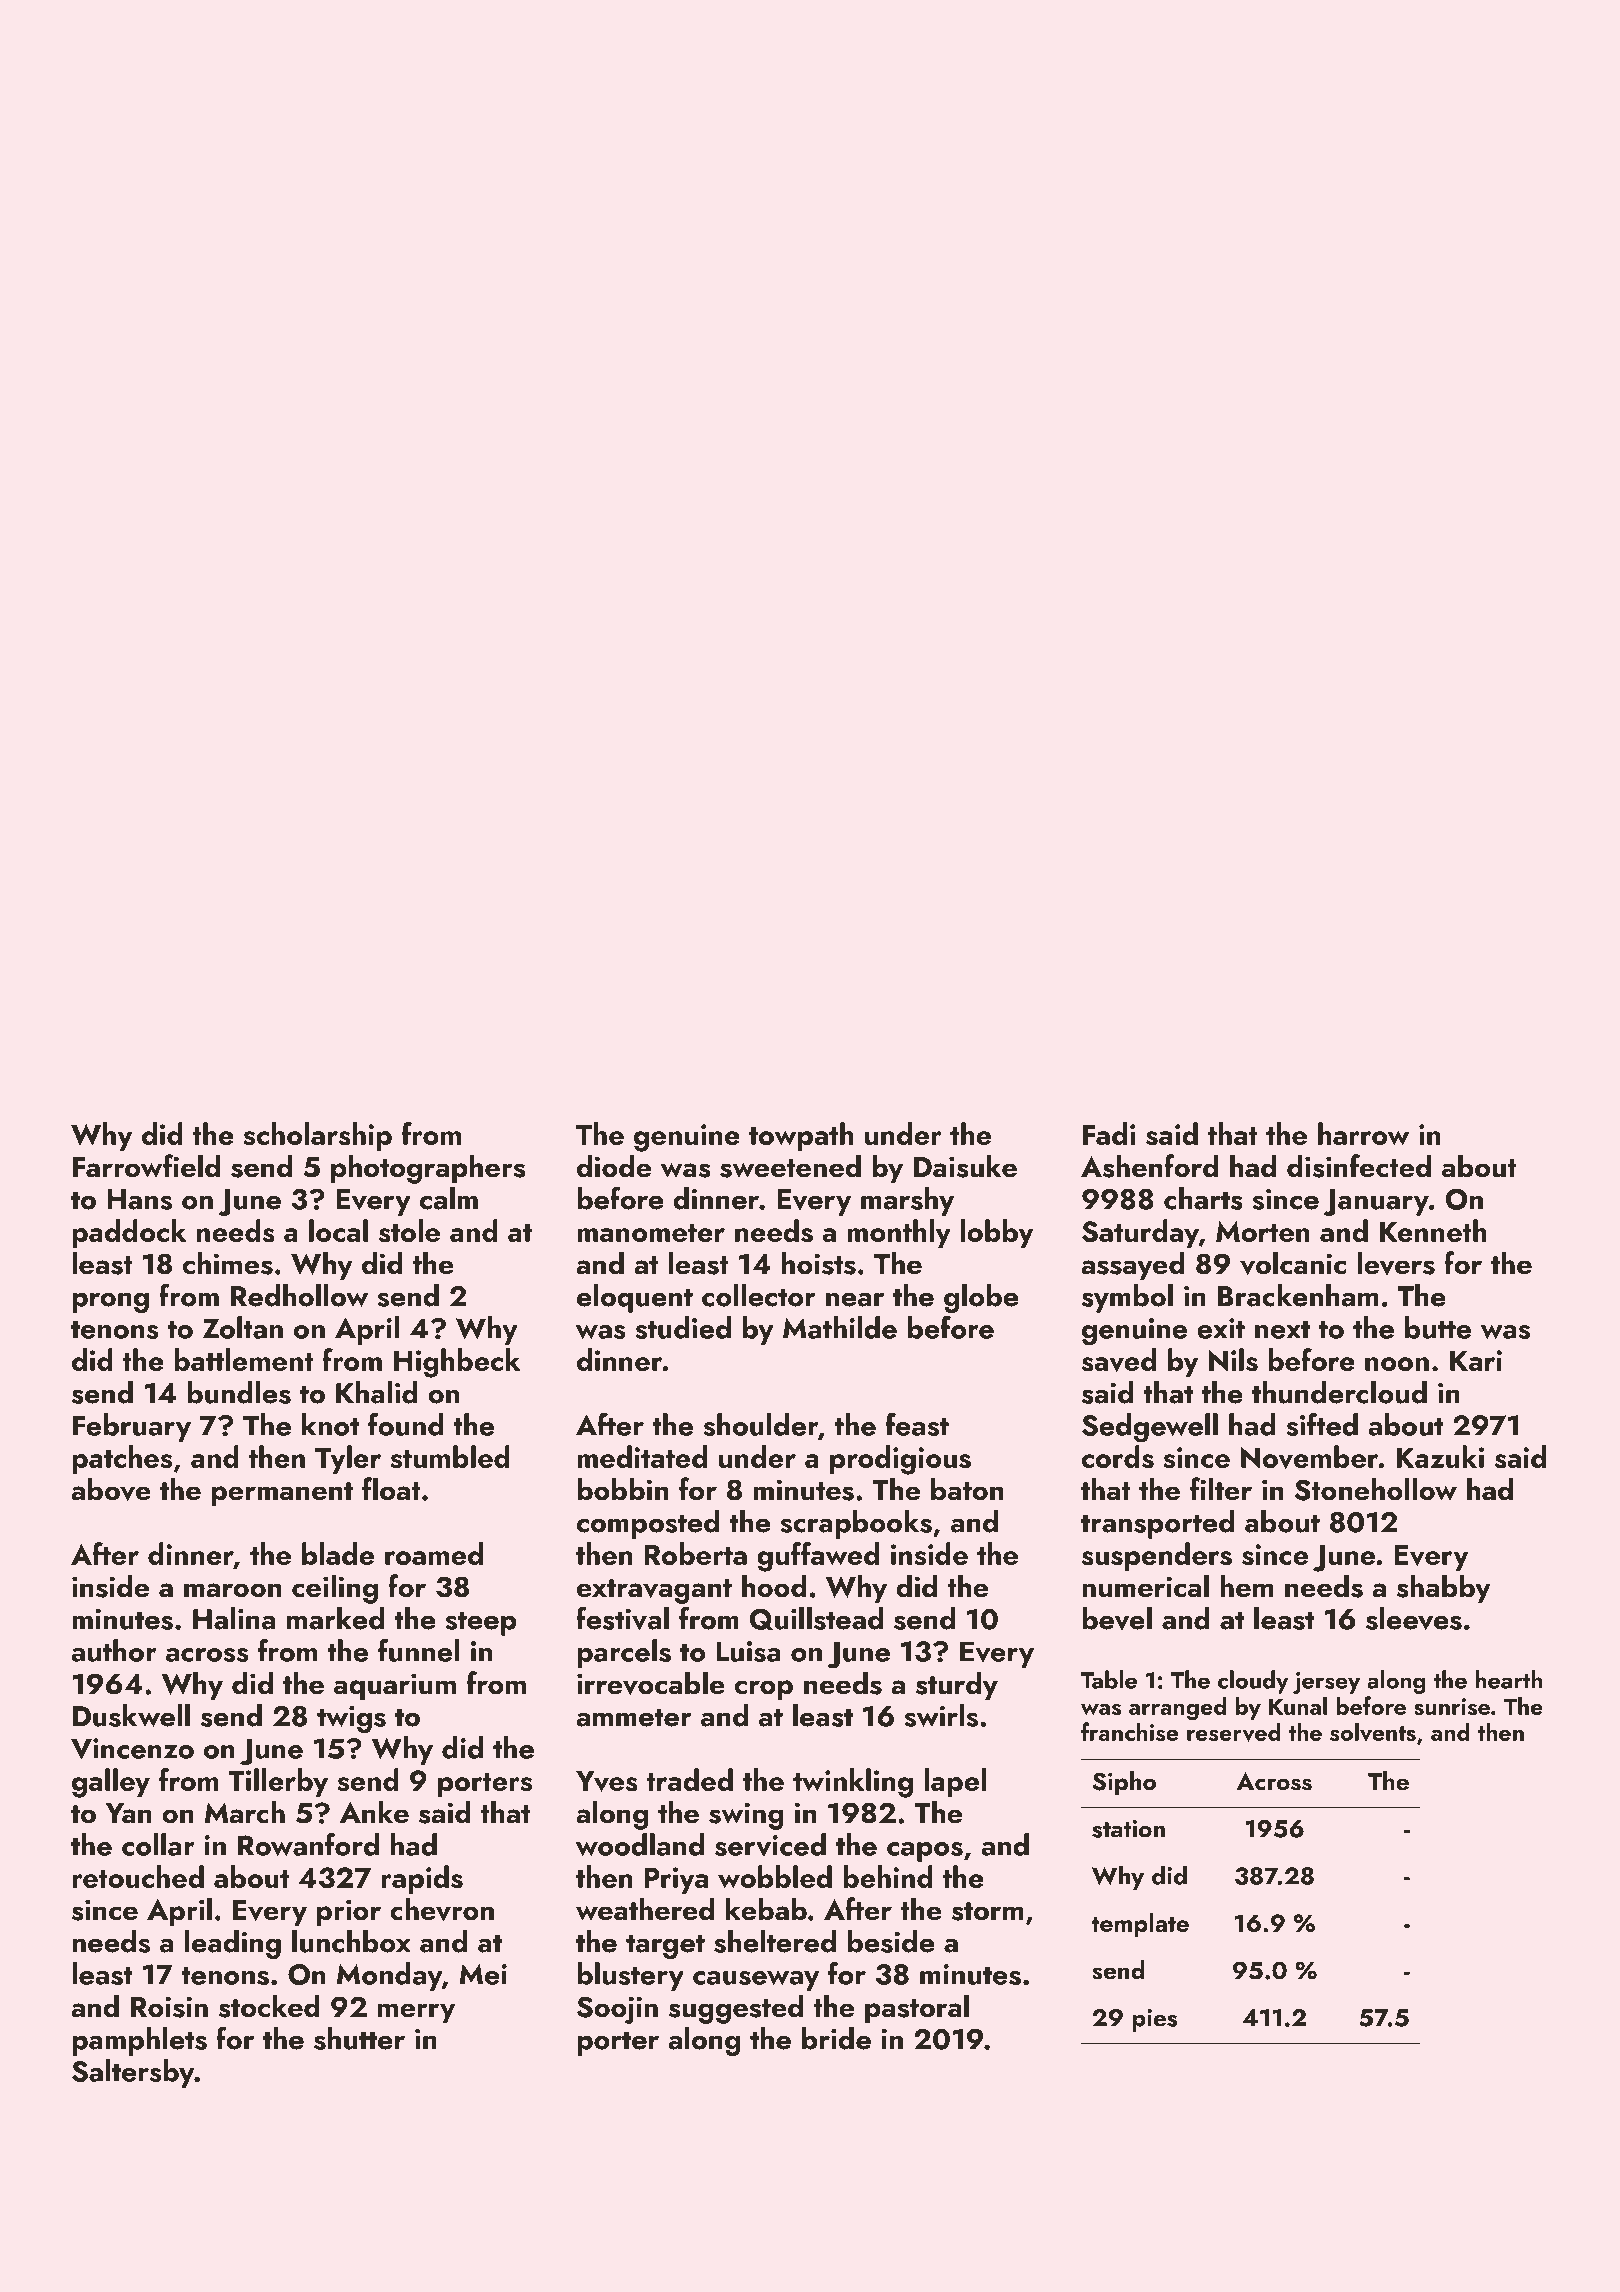  Describe the element at coordinates (836, 2038) in the screenshot. I see `bride` at that location.
